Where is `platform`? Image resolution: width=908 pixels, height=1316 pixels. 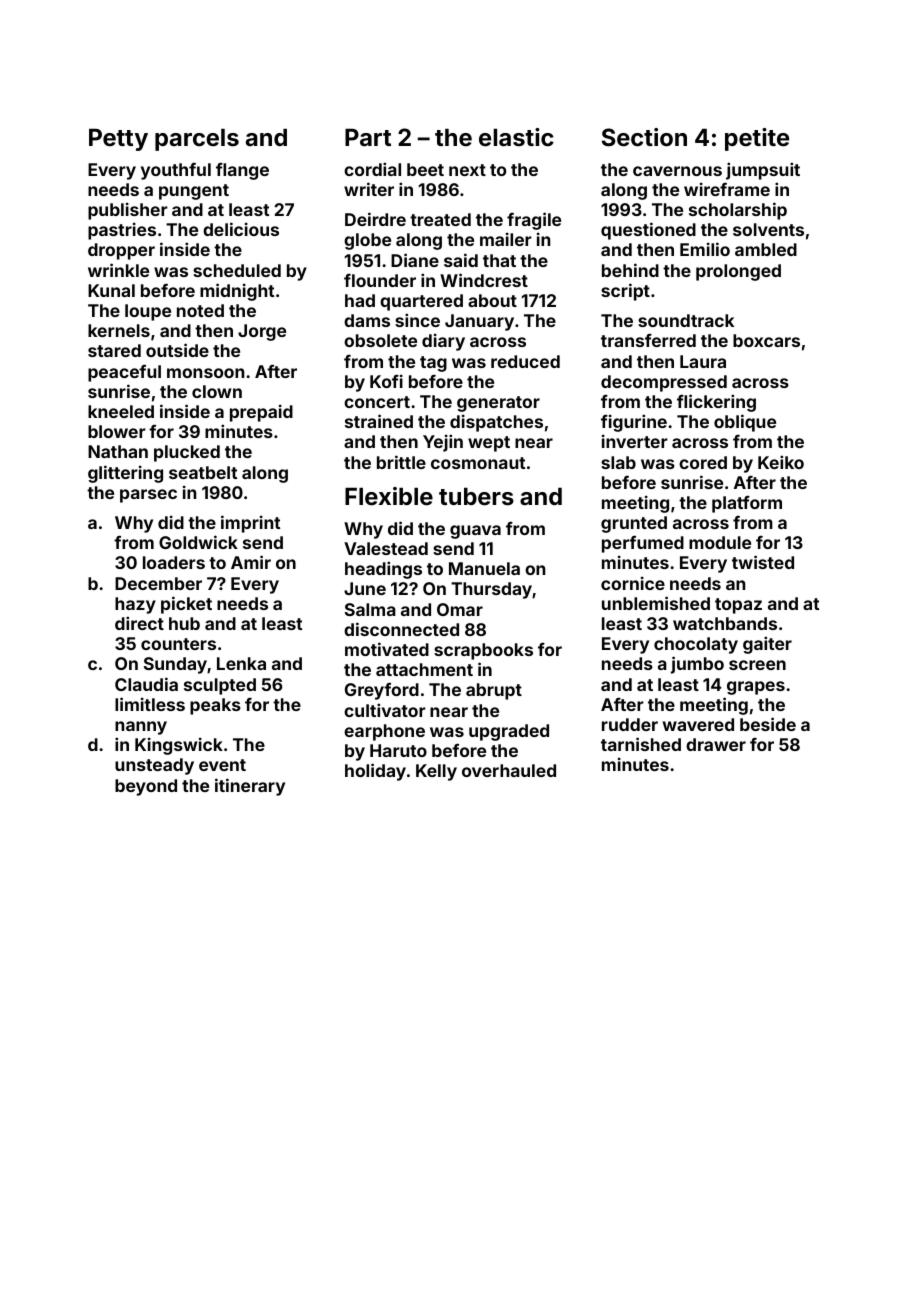
platform is located at coordinates (747, 504).
